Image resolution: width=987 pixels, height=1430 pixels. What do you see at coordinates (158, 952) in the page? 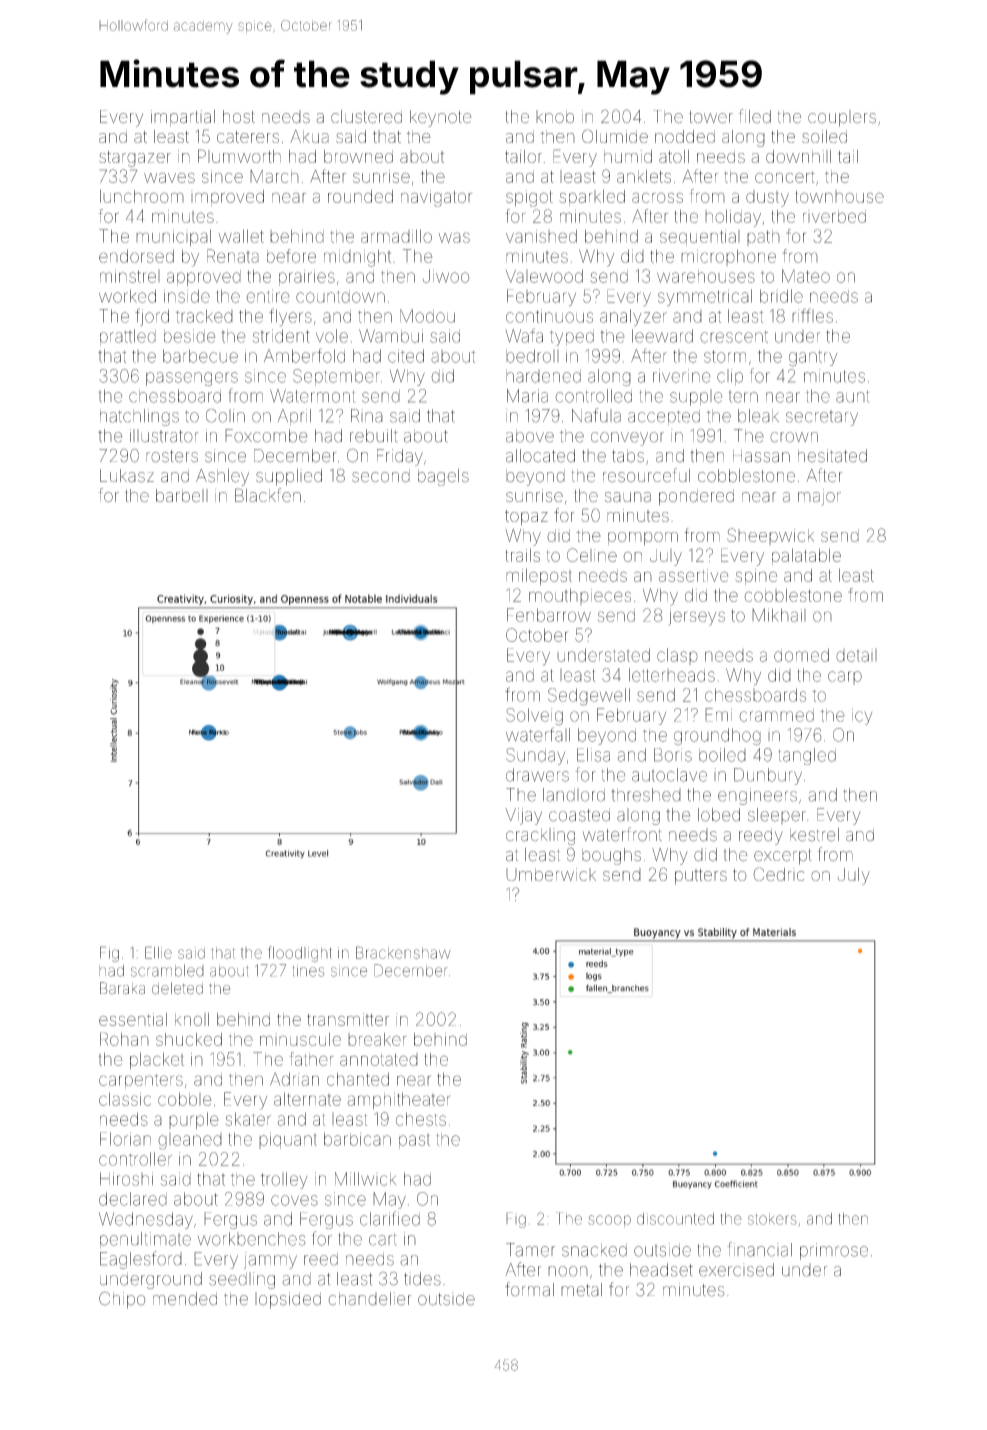
I see `Ellie` at bounding box center [158, 952].
